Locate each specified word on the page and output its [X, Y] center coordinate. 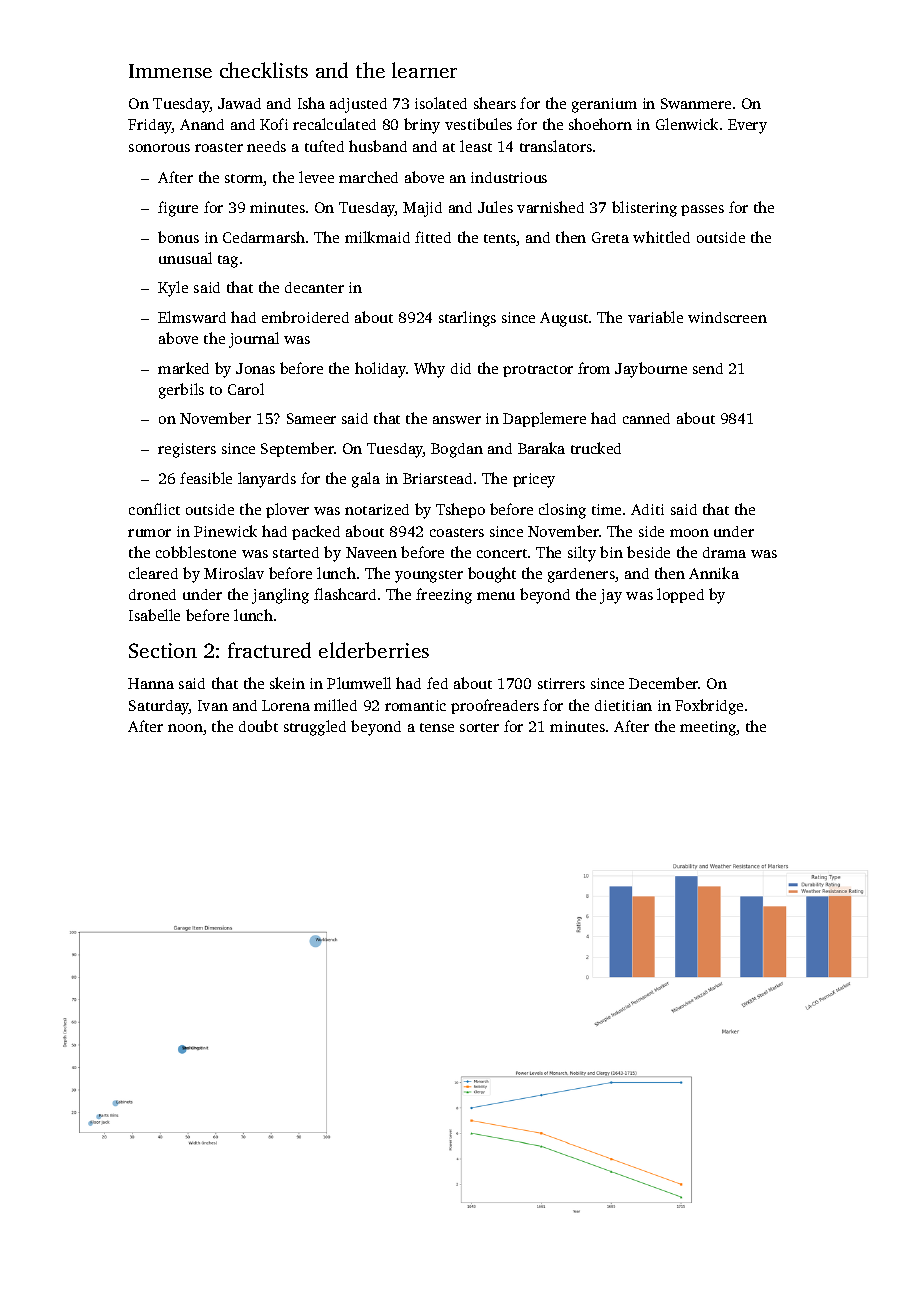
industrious [509, 177]
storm [244, 180]
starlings [467, 319]
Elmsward [192, 317]
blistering [644, 209]
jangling [280, 596]
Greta [610, 237]
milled [335, 705]
